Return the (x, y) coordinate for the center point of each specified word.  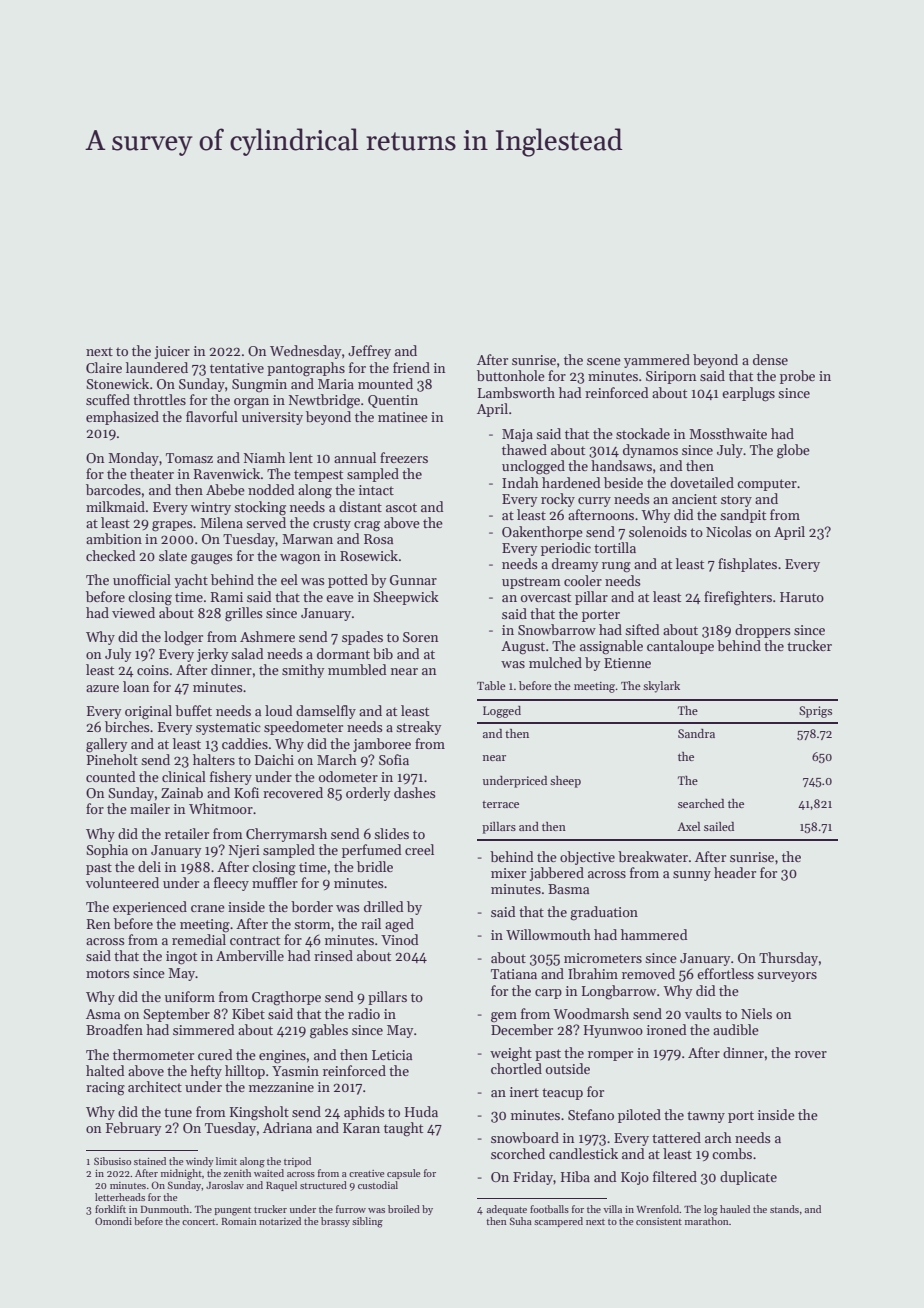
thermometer (153, 1054)
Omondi (113, 1221)
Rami (227, 597)
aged (399, 925)
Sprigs (815, 712)
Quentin (393, 401)
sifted (642, 629)
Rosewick (369, 555)
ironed (667, 1029)
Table (491, 685)
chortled (516, 1068)
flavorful (212, 416)
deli (149, 866)
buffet (193, 710)
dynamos (650, 451)
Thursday (788, 959)
